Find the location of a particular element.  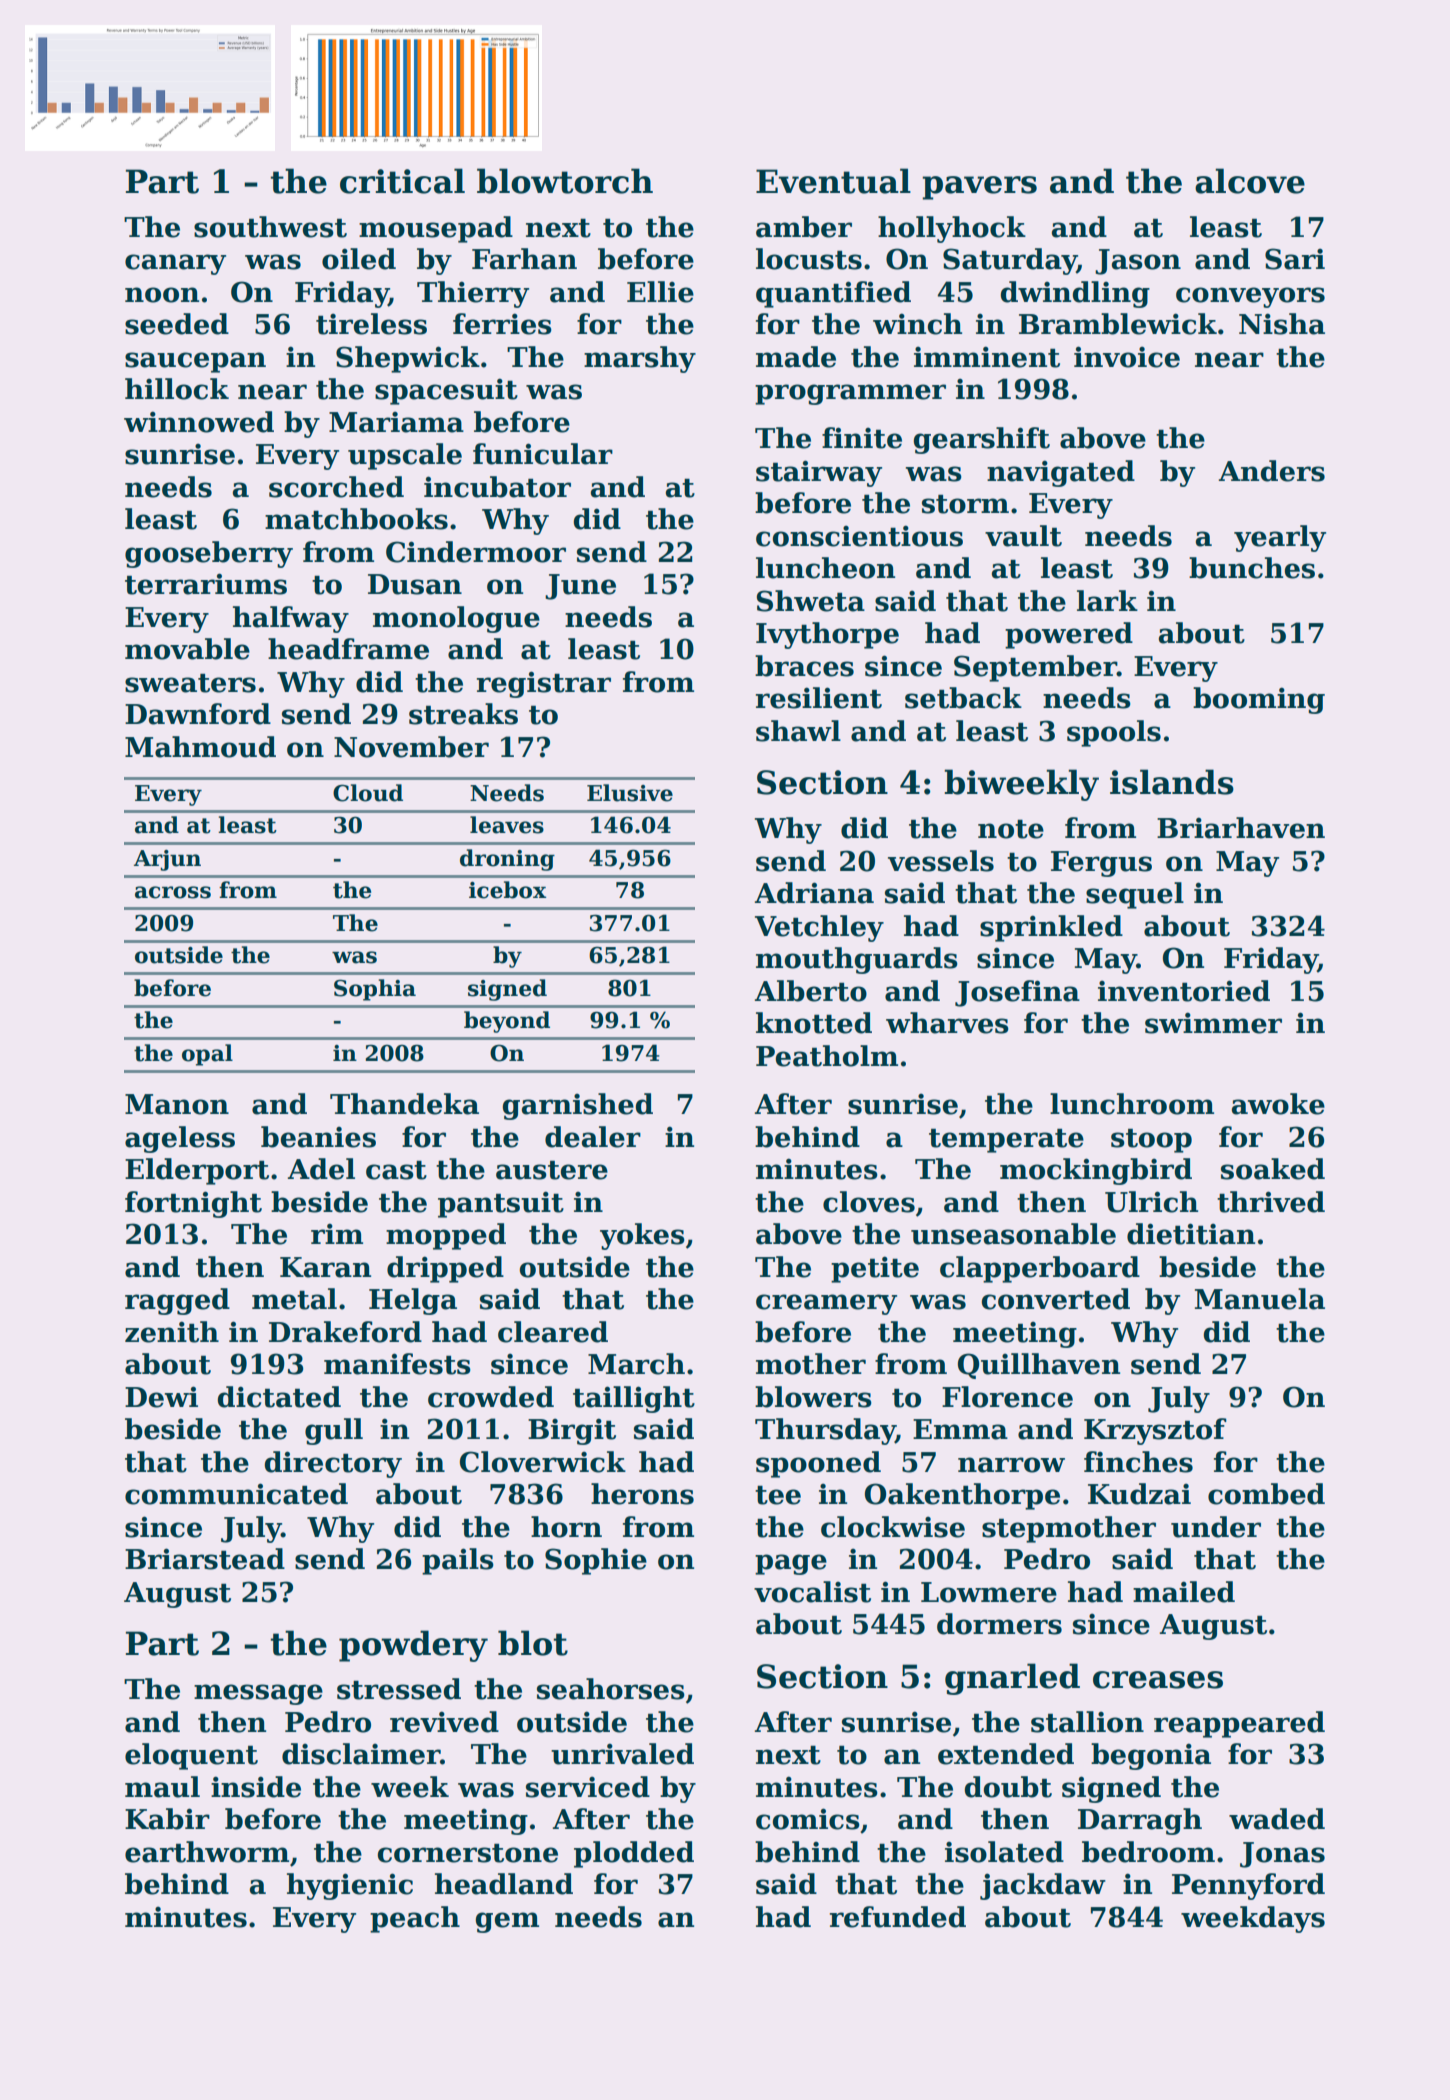

hygienic is located at coordinates (350, 1886).
